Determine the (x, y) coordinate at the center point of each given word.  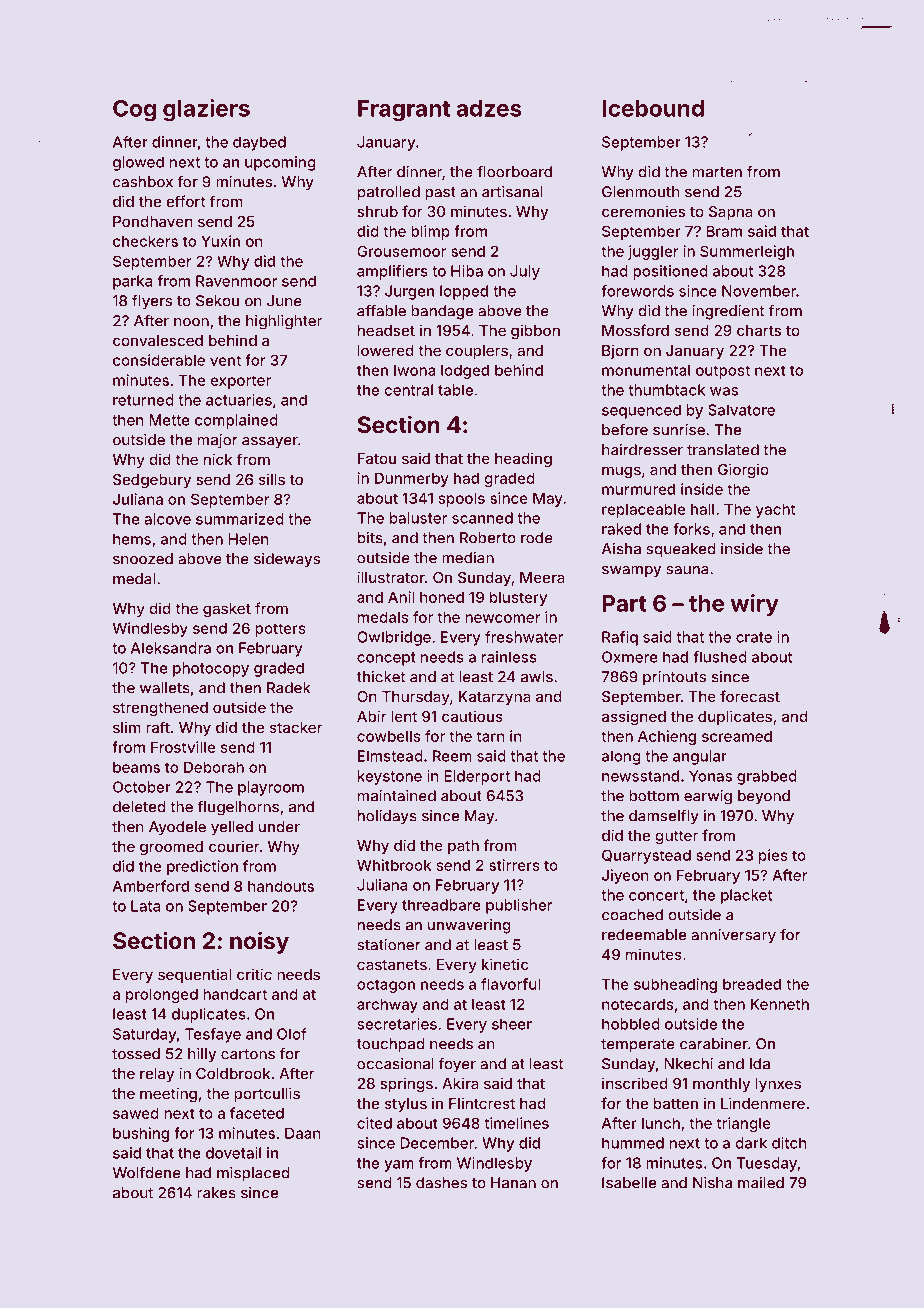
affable (381, 310)
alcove (167, 519)
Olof (292, 1034)
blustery (518, 598)
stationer (389, 945)
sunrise (679, 430)
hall (702, 509)
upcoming (280, 163)
